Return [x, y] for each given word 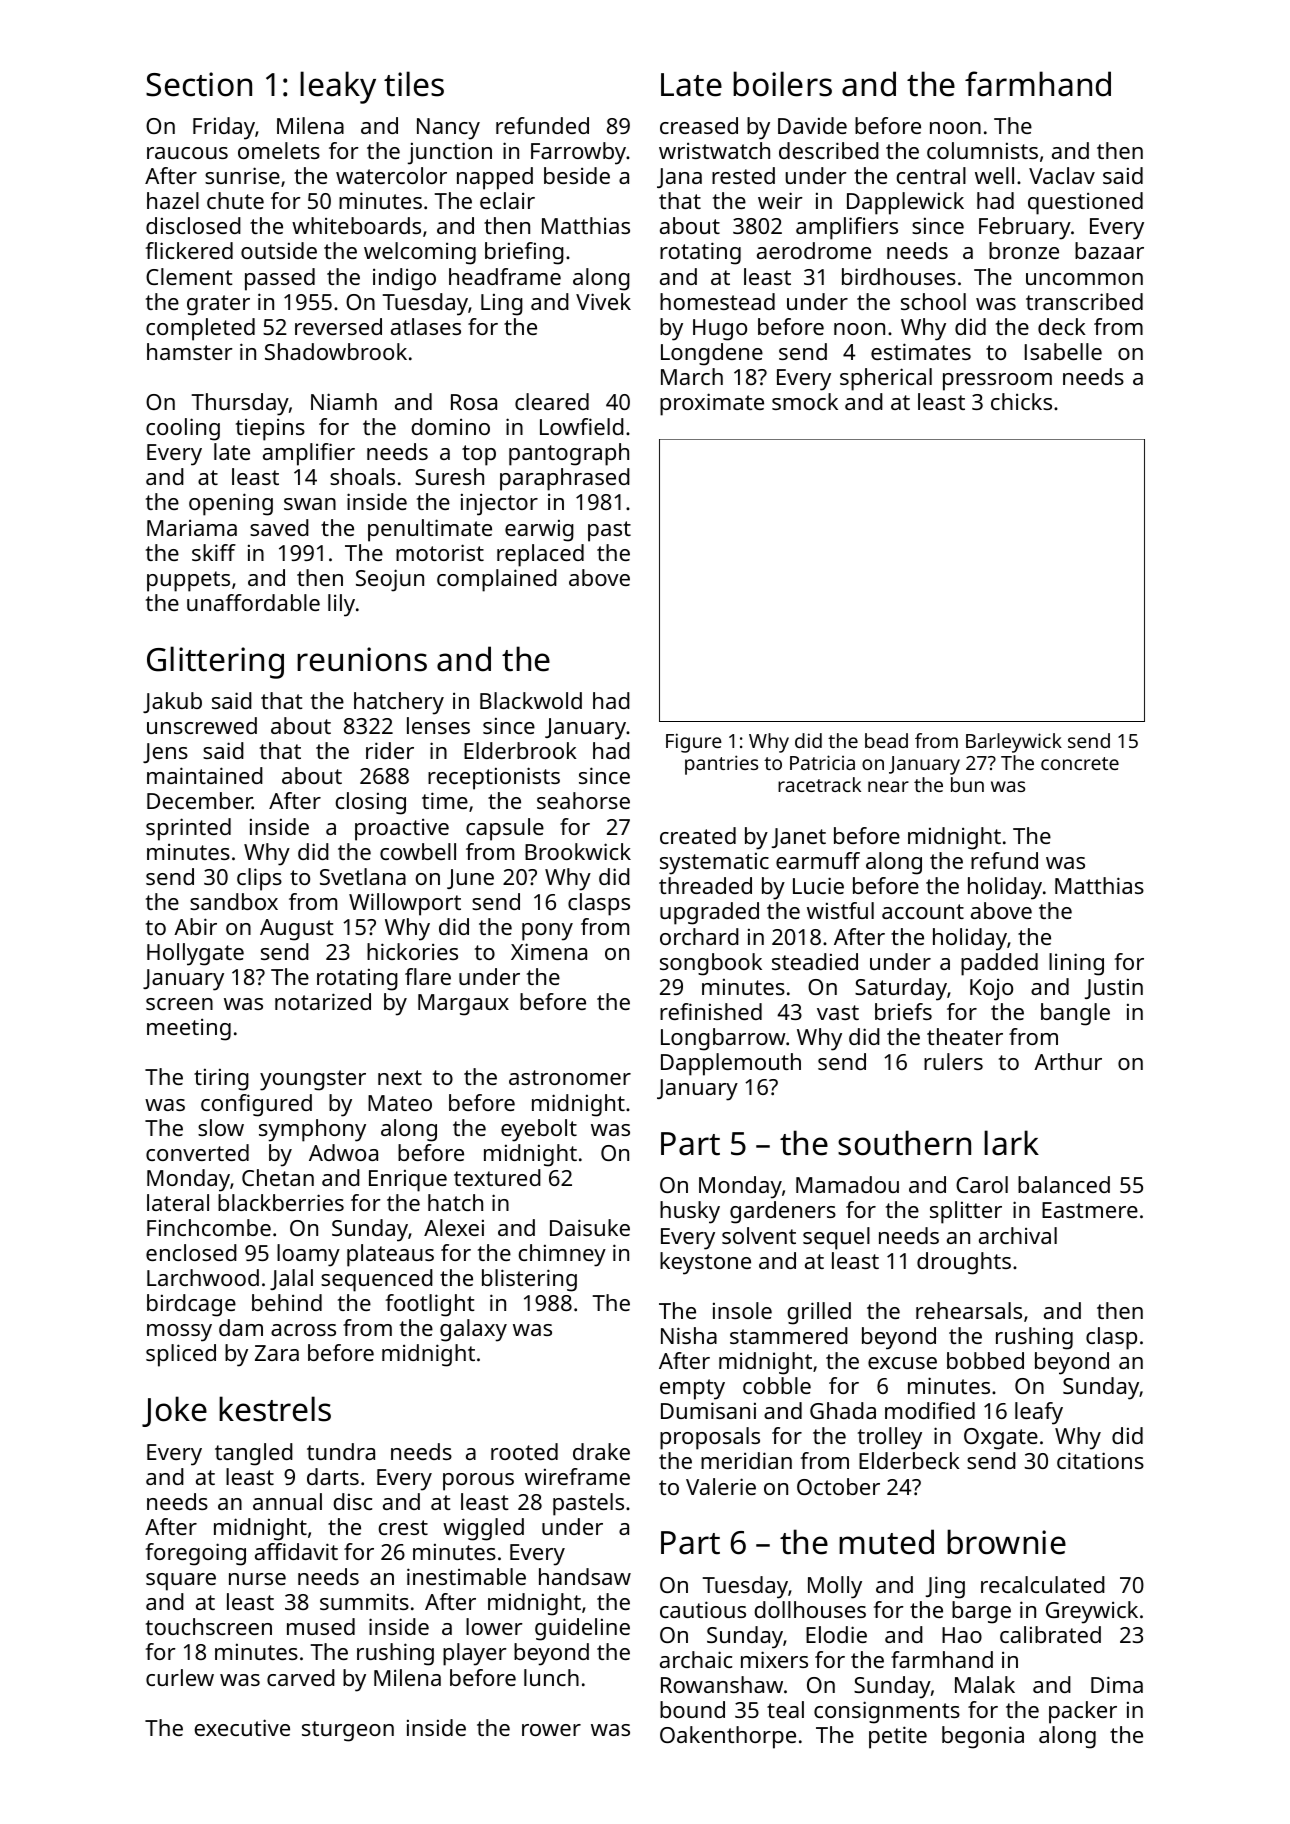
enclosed [191, 1252]
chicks [1021, 401]
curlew [180, 1677]
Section [199, 84]
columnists [982, 150]
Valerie [721, 1486]
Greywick [1092, 1612]
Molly [835, 1587]
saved [279, 527]
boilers [782, 84]
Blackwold [531, 700]
